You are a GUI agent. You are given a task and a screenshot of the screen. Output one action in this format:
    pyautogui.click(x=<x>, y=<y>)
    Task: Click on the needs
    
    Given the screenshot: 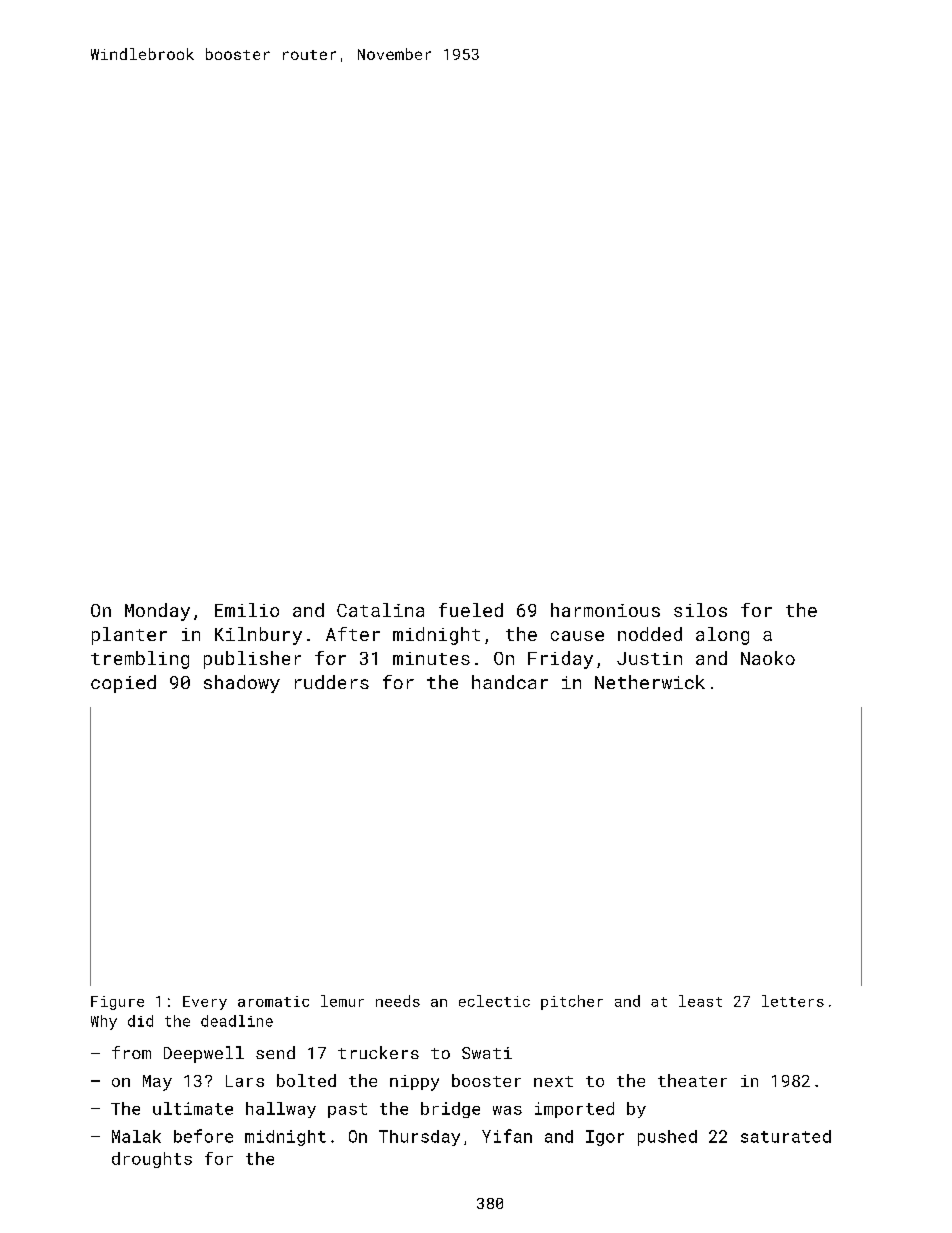 What is the action you would take?
    pyautogui.click(x=398, y=1001)
